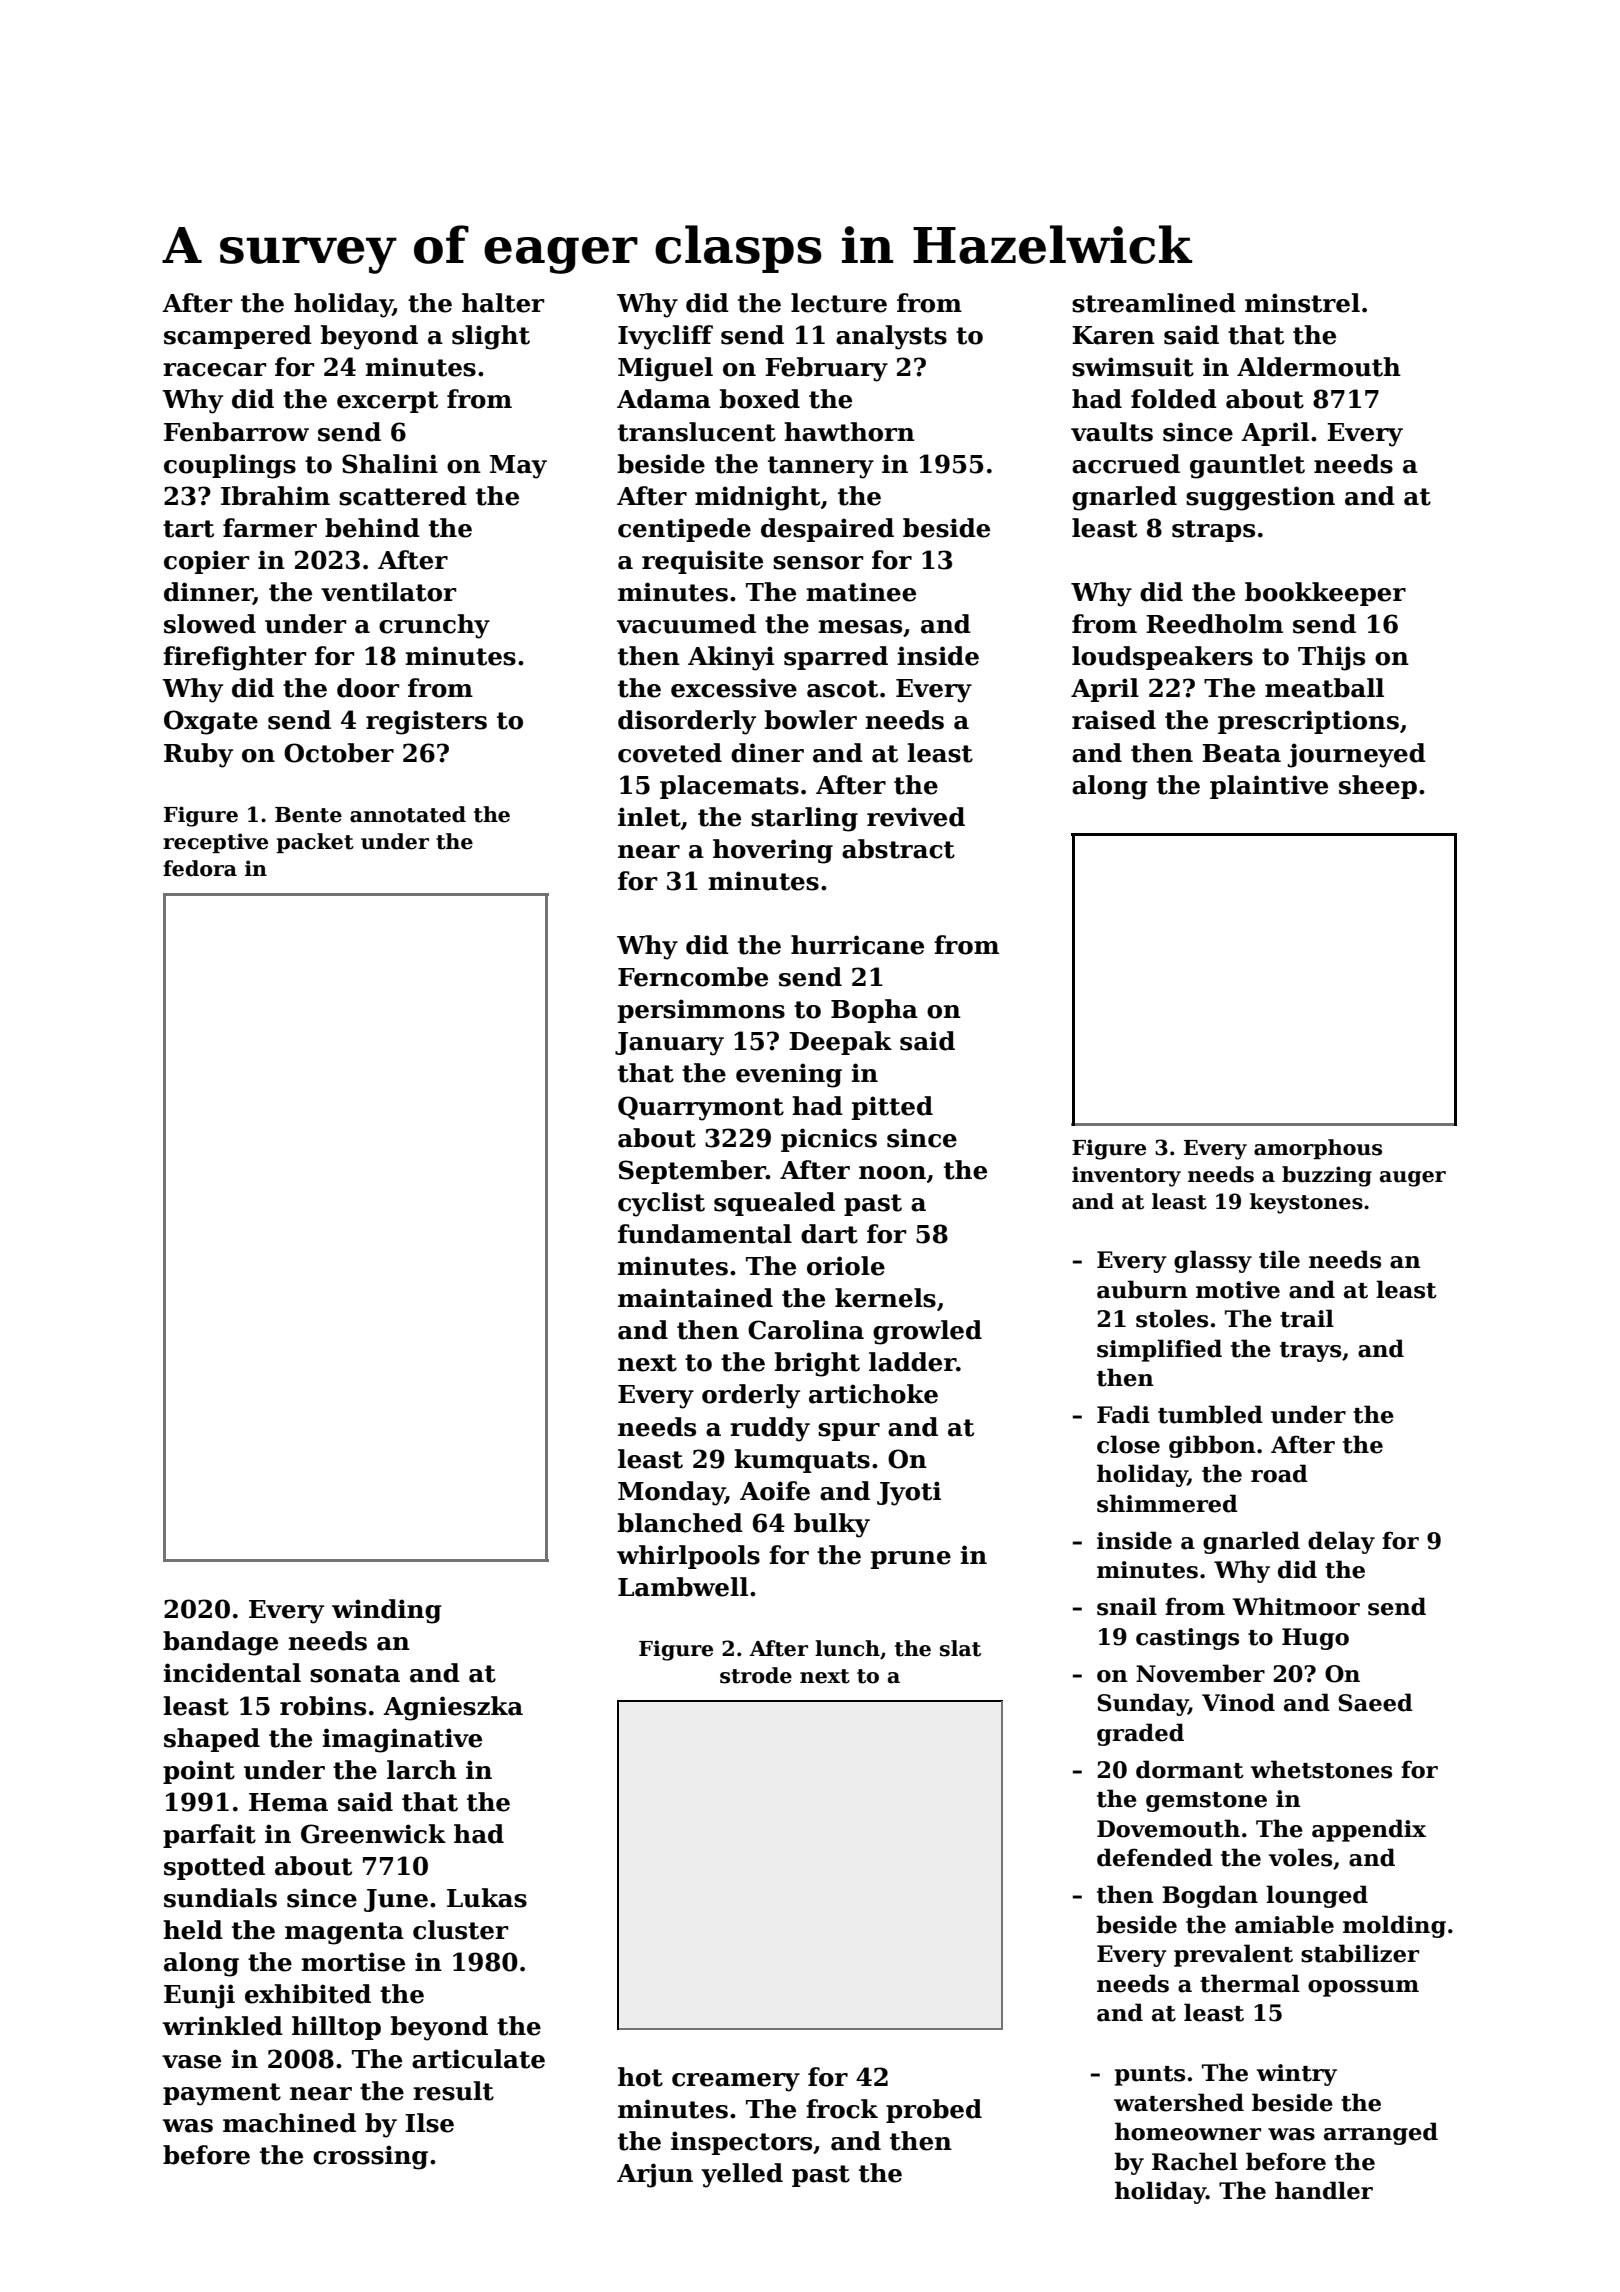 The width and height of the screenshot is (1620, 2292). I want to click on Beata, so click(1241, 753).
